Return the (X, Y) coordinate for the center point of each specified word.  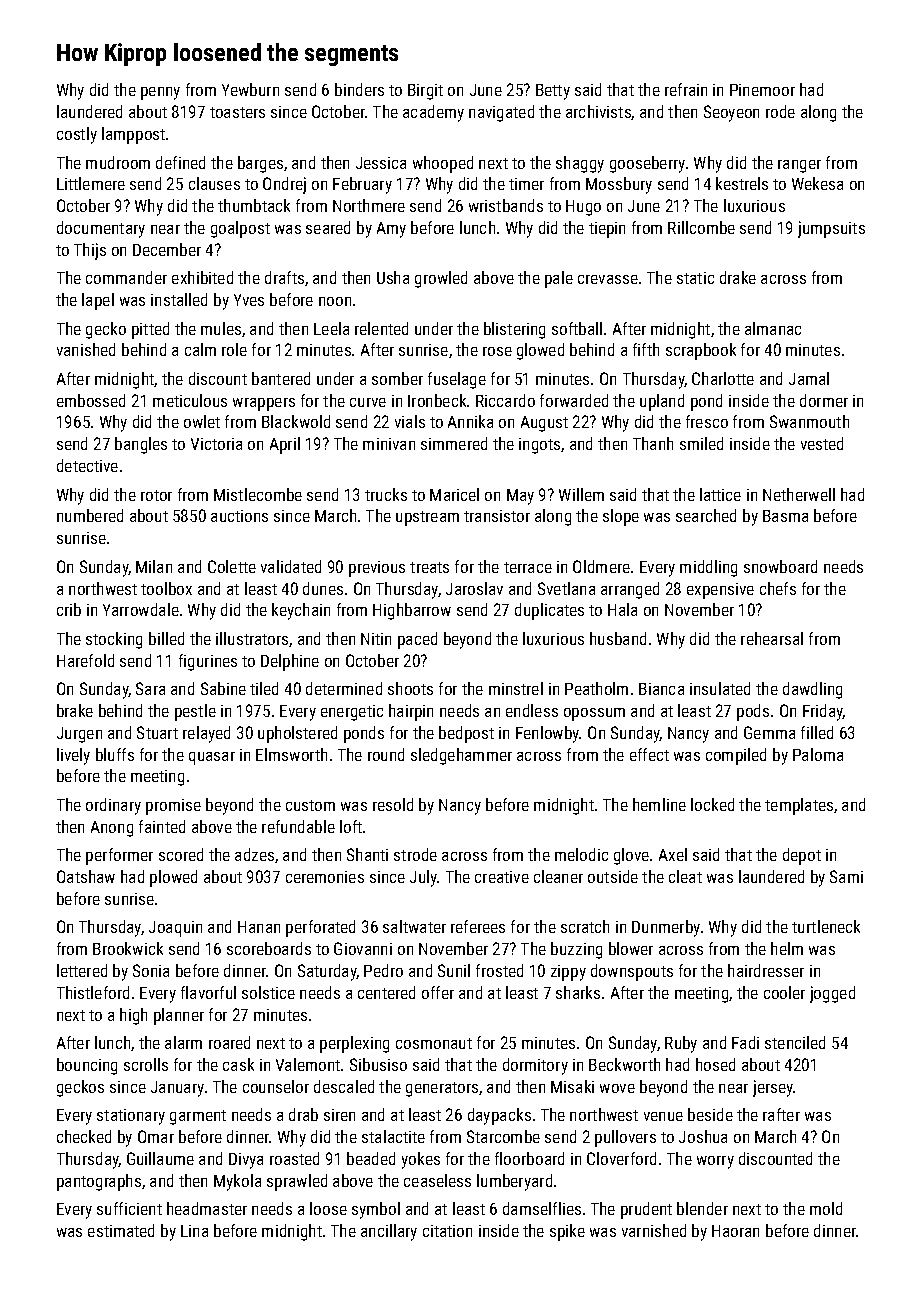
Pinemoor (762, 90)
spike (567, 1232)
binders (359, 89)
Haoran (735, 1231)
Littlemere (91, 183)
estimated (121, 1230)
